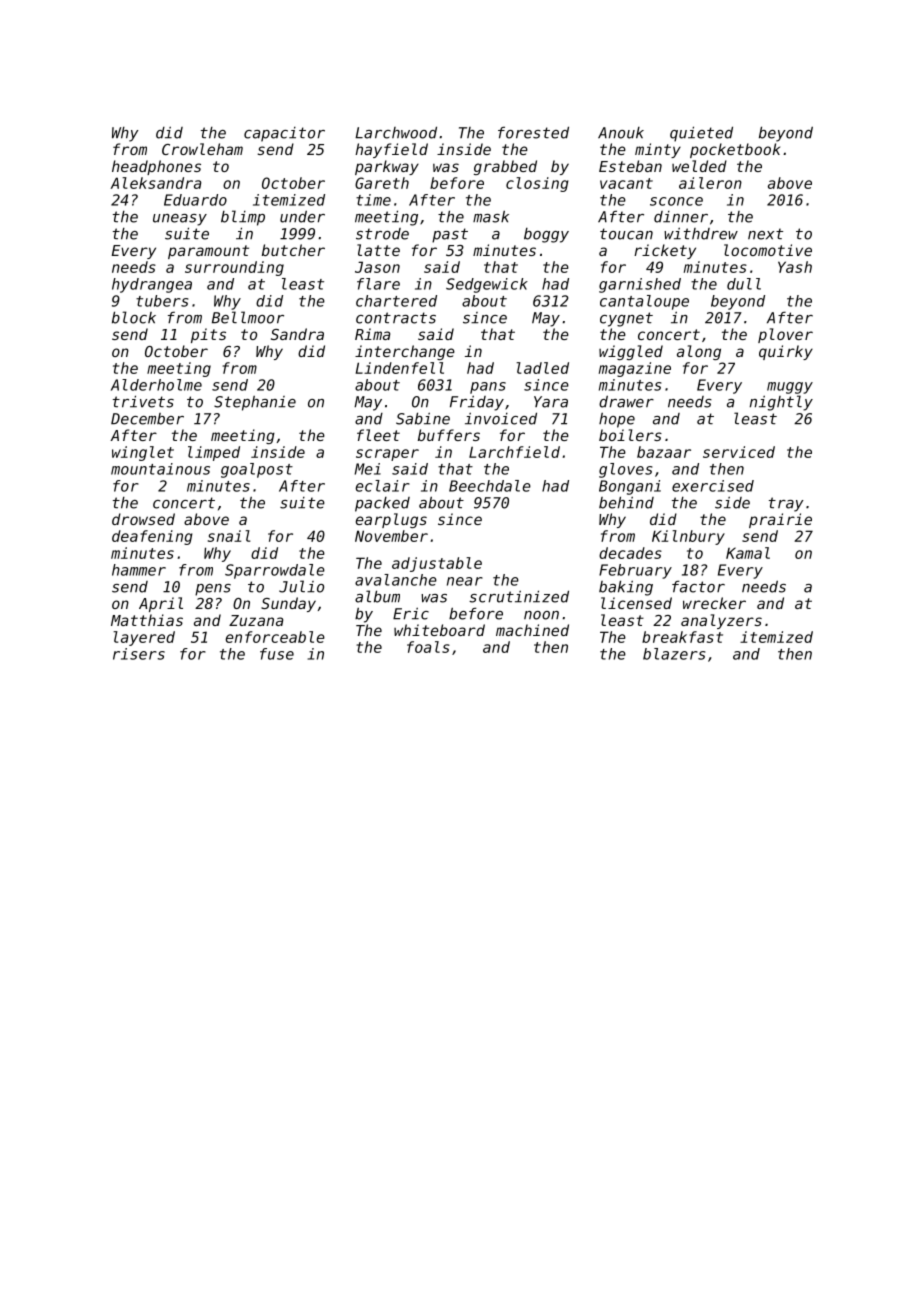 The width and height of the screenshot is (924, 1308). Describe the element at coordinates (255, 403) in the screenshot. I see `Stephanie` at that location.
